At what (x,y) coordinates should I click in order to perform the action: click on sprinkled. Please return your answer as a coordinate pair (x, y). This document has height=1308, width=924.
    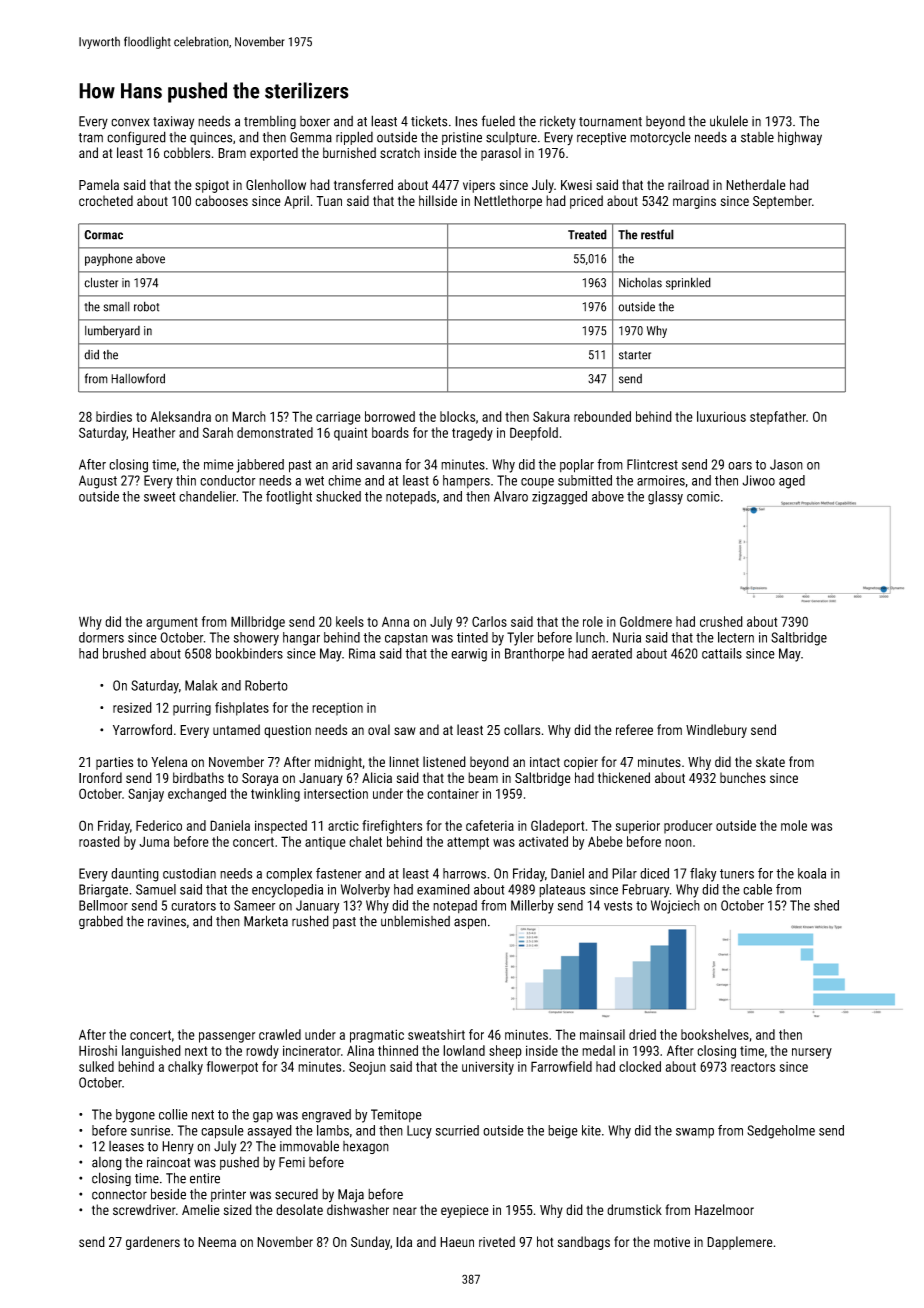
    Looking at the image, I should click on (688, 283).
